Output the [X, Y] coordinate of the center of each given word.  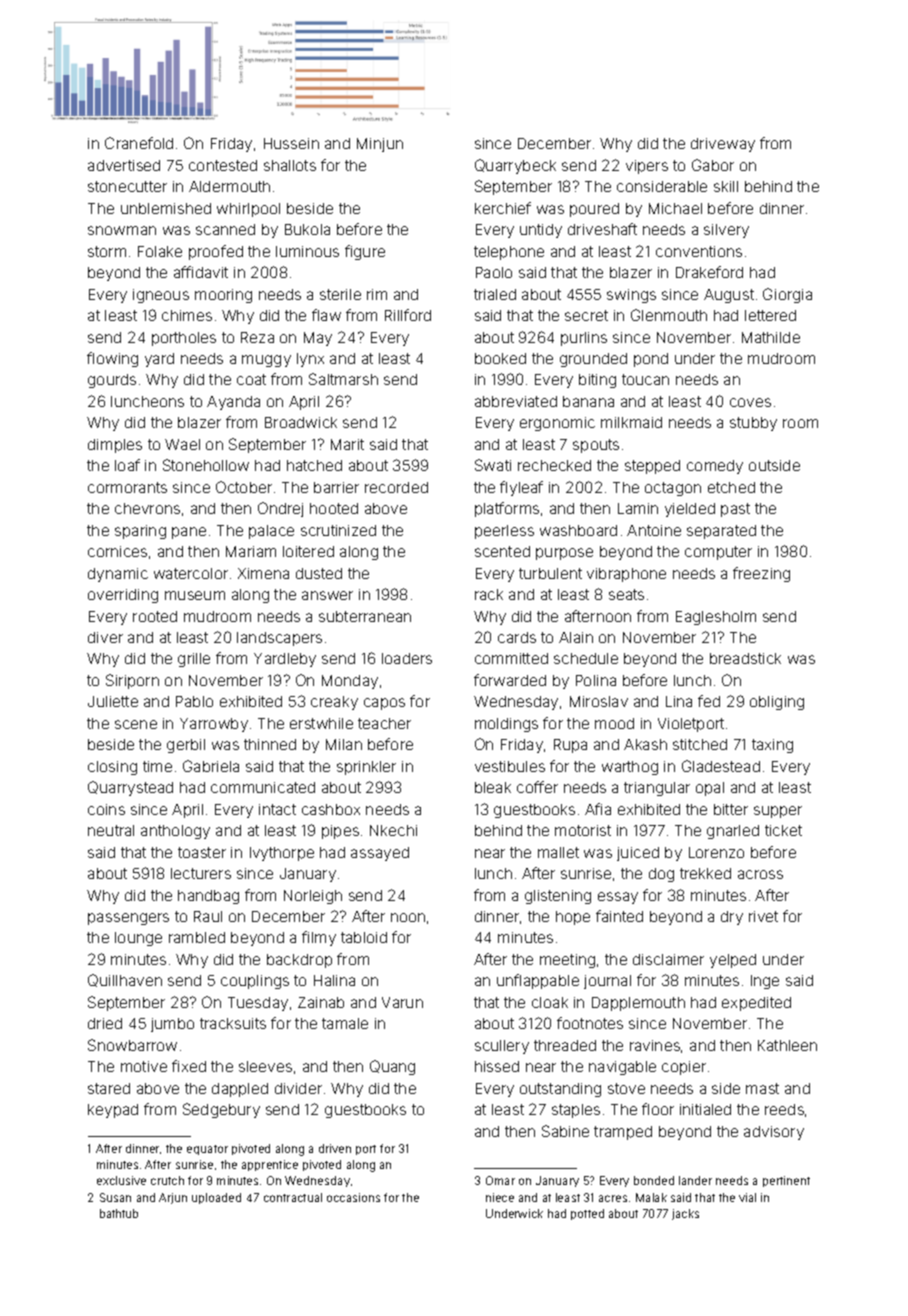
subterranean [365, 616]
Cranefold [139, 143]
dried [105, 1023]
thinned [270, 744]
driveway [723, 145]
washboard [578, 530]
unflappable [538, 981]
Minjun [380, 145]
